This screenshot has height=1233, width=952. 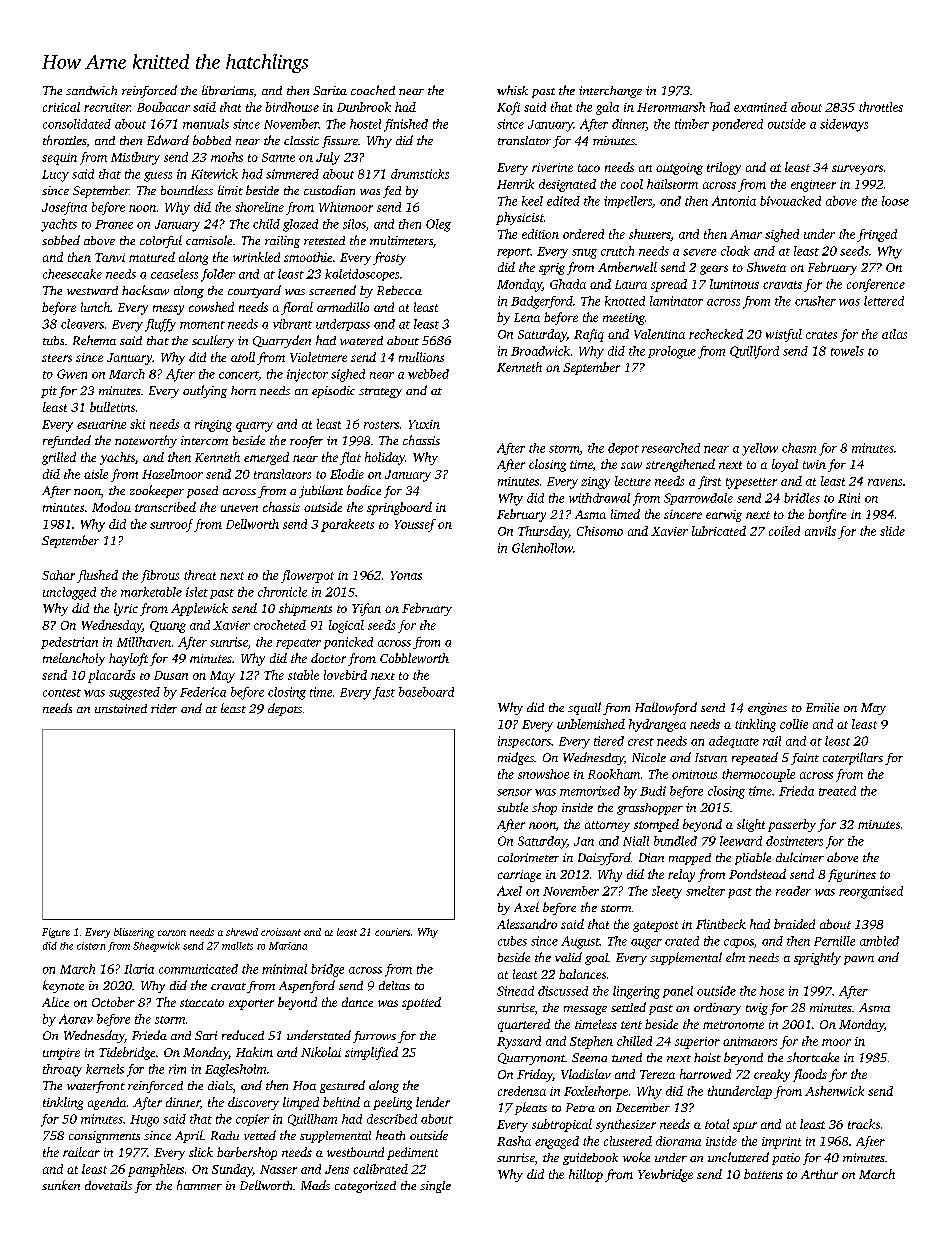 What do you see at coordinates (819, 1174) in the screenshot?
I see `Arthur` at bounding box center [819, 1174].
